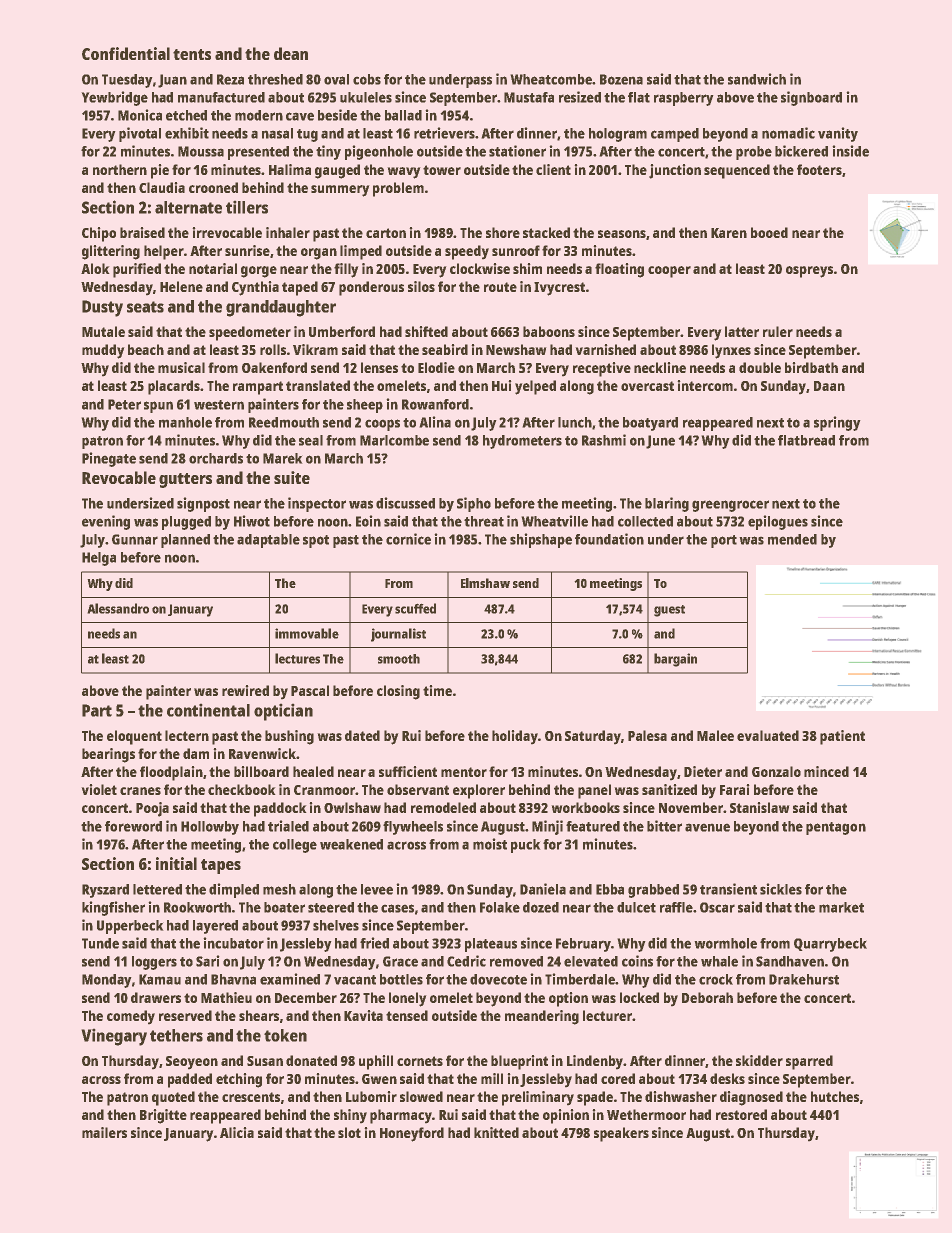 Image resolution: width=952 pixels, height=1233 pixels. Describe the element at coordinates (669, 611) in the screenshot. I see `guest` at that location.
